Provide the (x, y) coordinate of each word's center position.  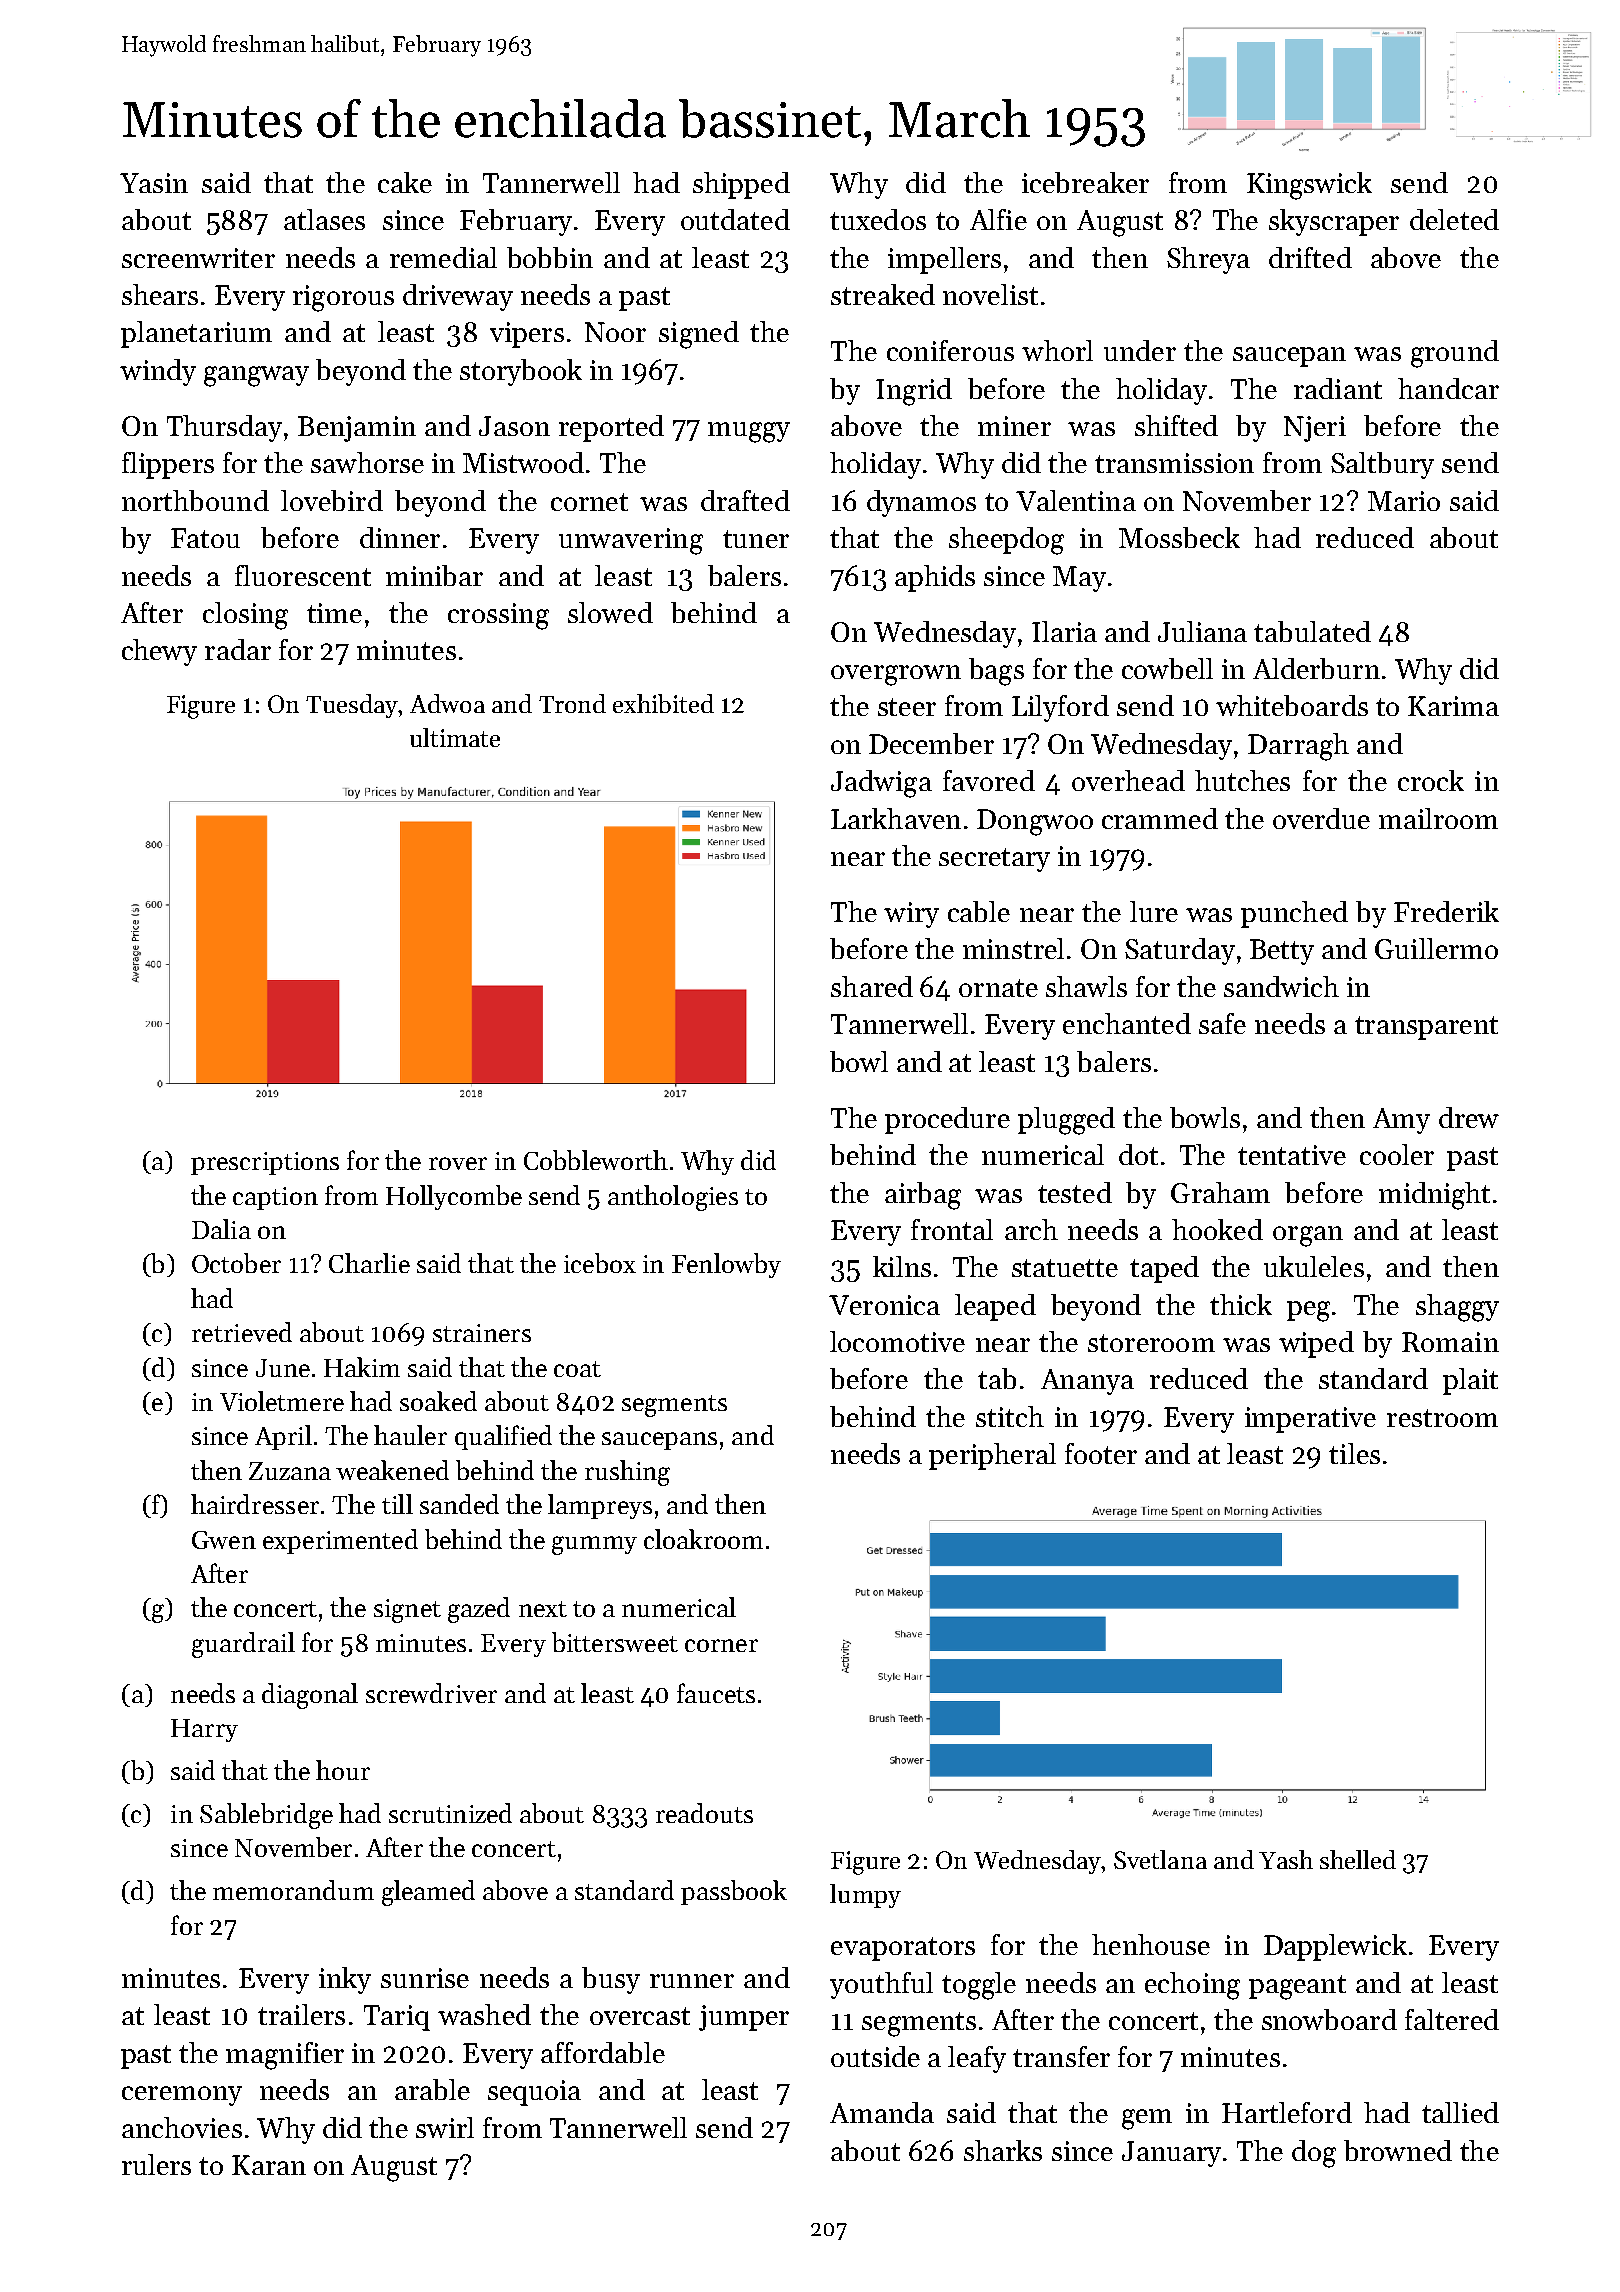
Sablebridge (266, 1816)
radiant (1338, 388)
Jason (514, 426)
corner (721, 1645)
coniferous (950, 350)
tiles (1354, 1453)
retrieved (242, 1332)
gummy (594, 1545)
